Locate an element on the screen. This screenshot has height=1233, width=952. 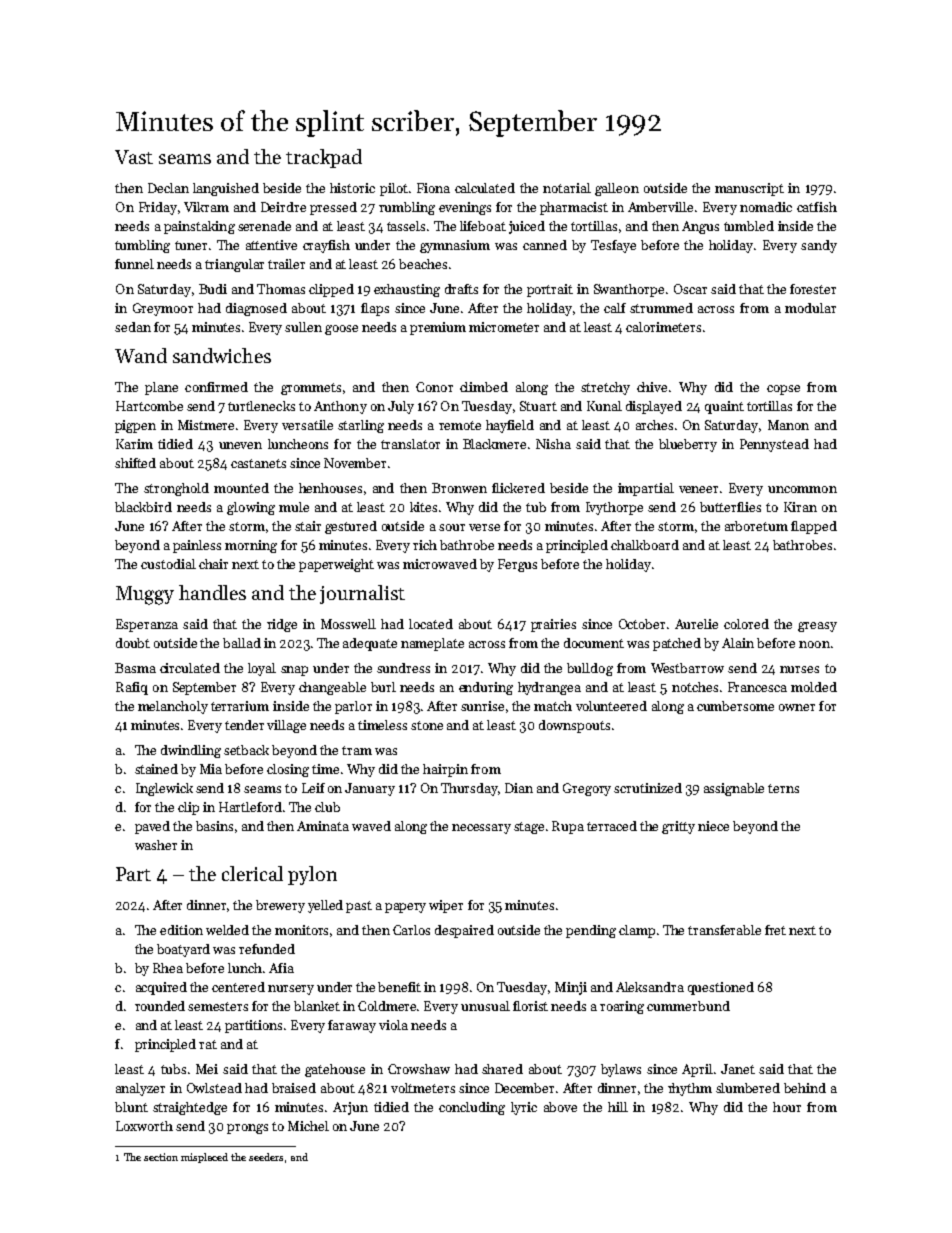
January is located at coordinates (370, 789).
